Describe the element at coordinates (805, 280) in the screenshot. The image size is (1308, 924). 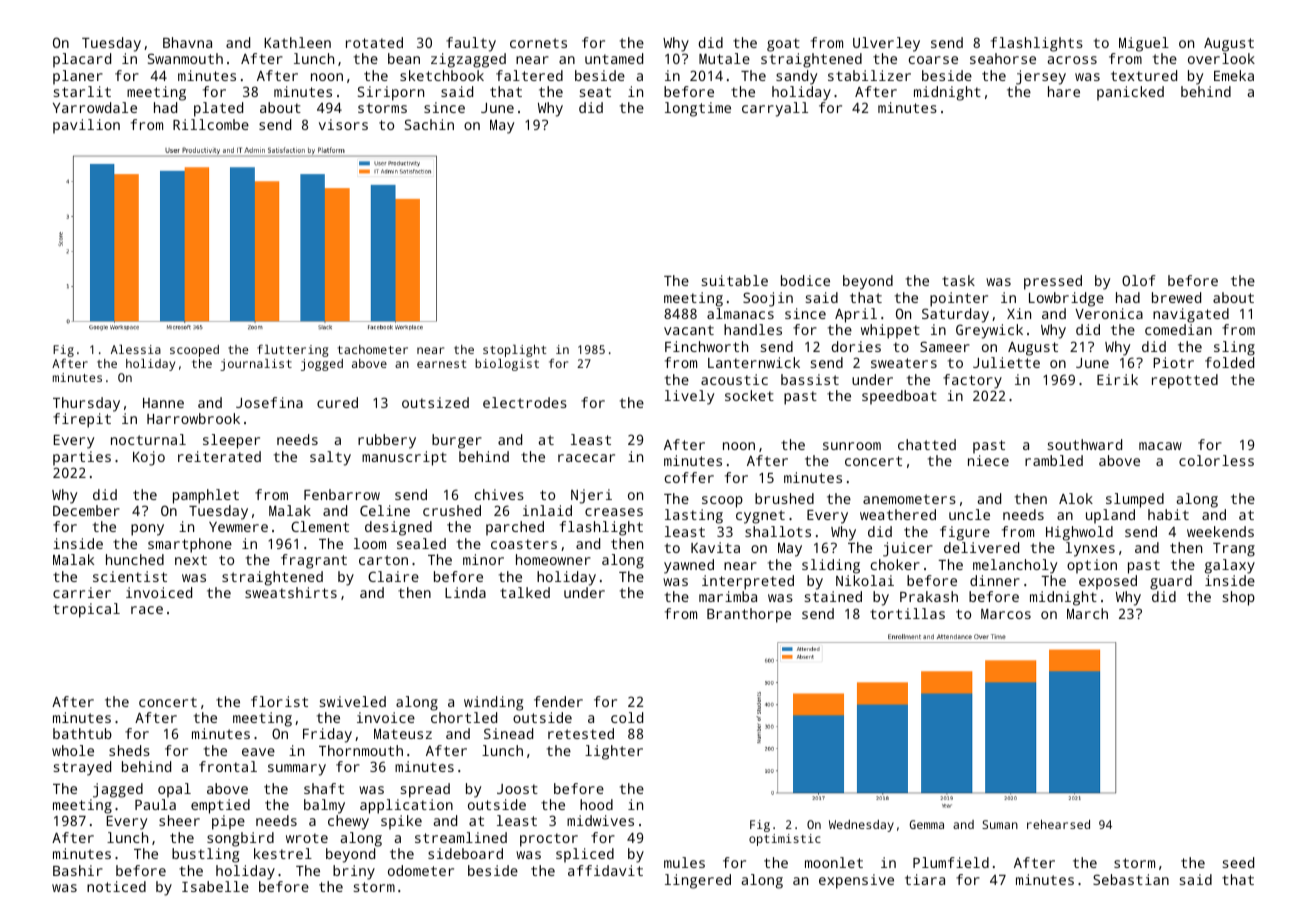
I see `bodice` at that location.
